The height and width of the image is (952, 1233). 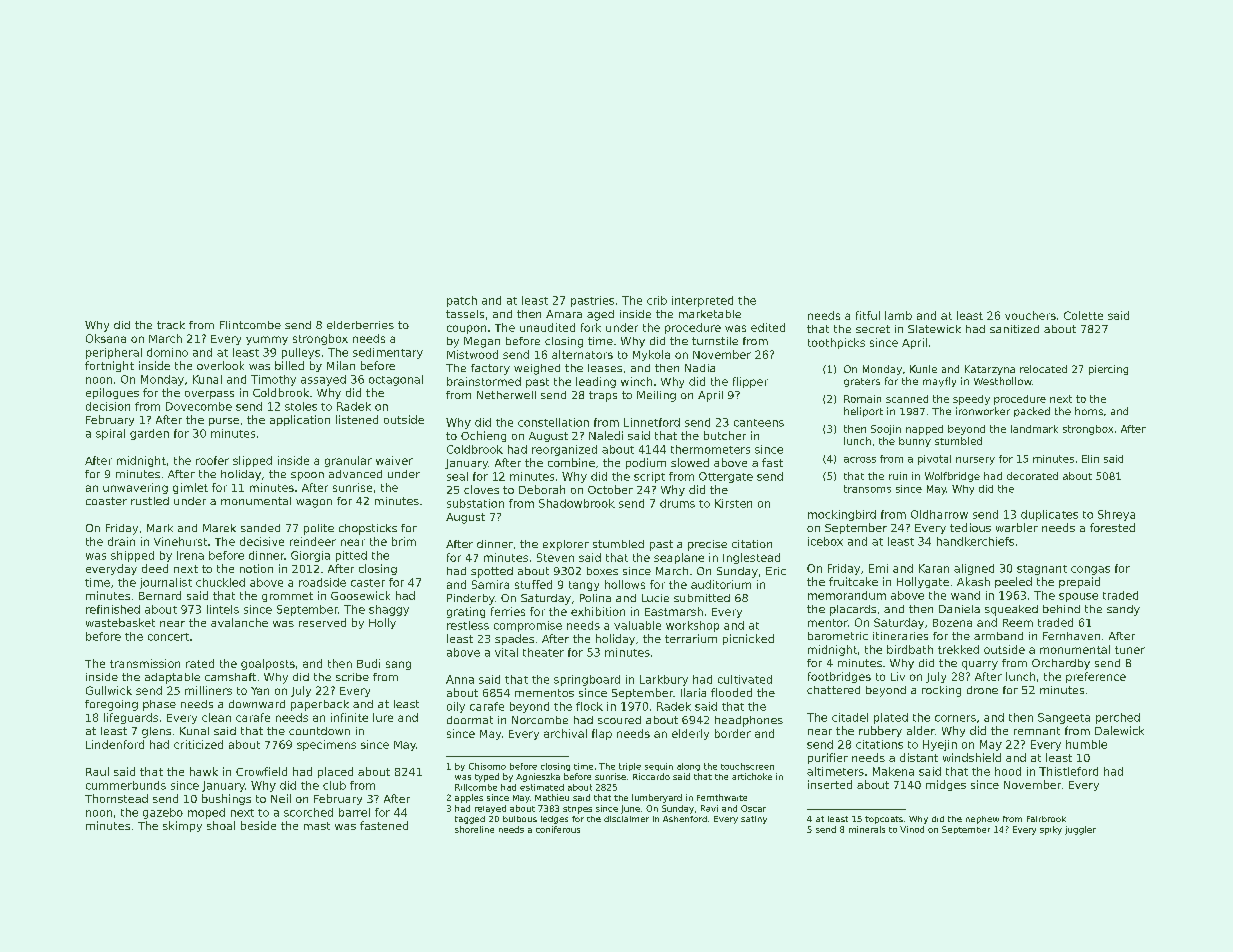 What do you see at coordinates (1030, 315) in the image?
I see `vouchers` at bounding box center [1030, 315].
